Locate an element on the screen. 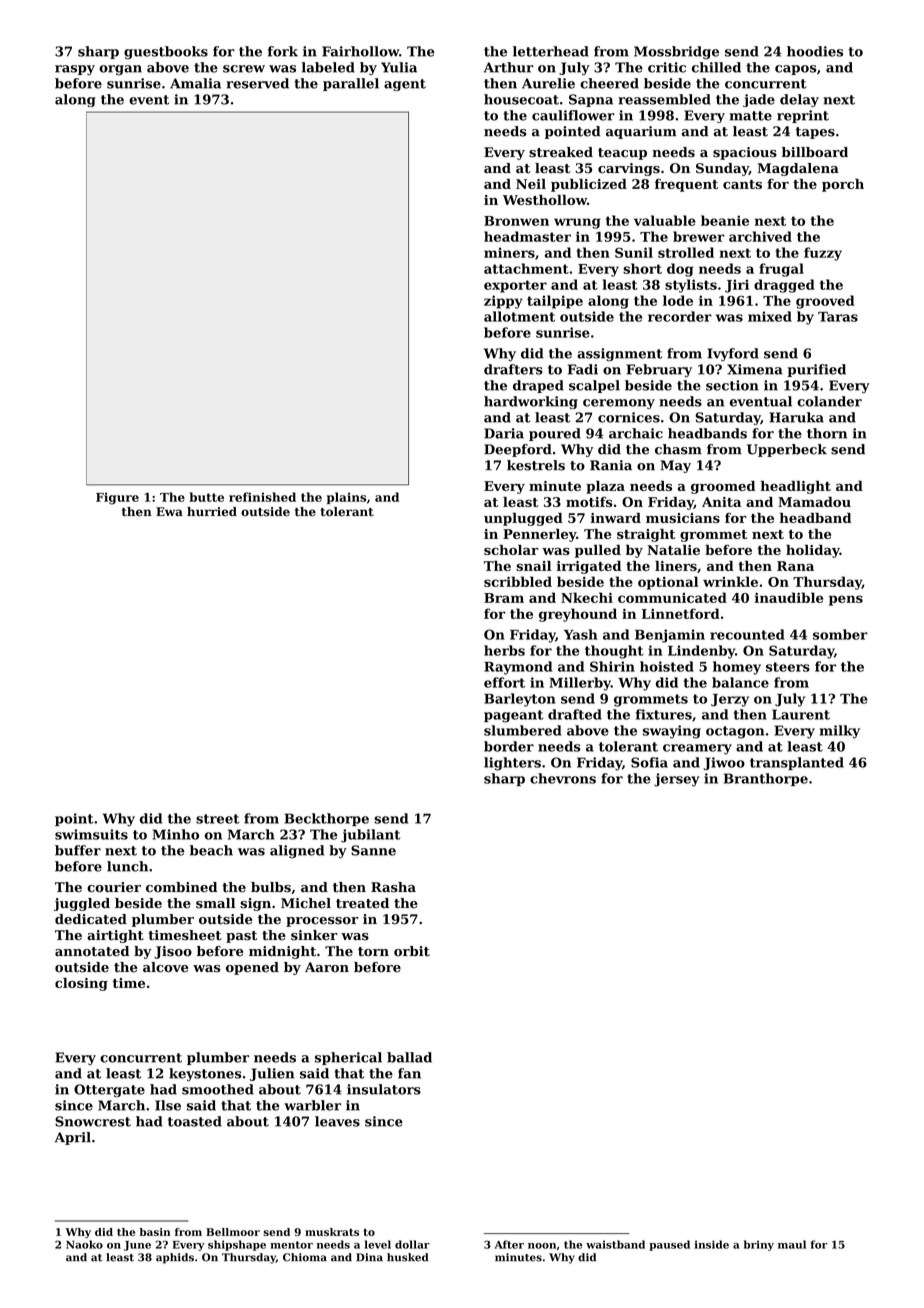 The image size is (924, 1308). chevrons is located at coordinates (563, 778).
